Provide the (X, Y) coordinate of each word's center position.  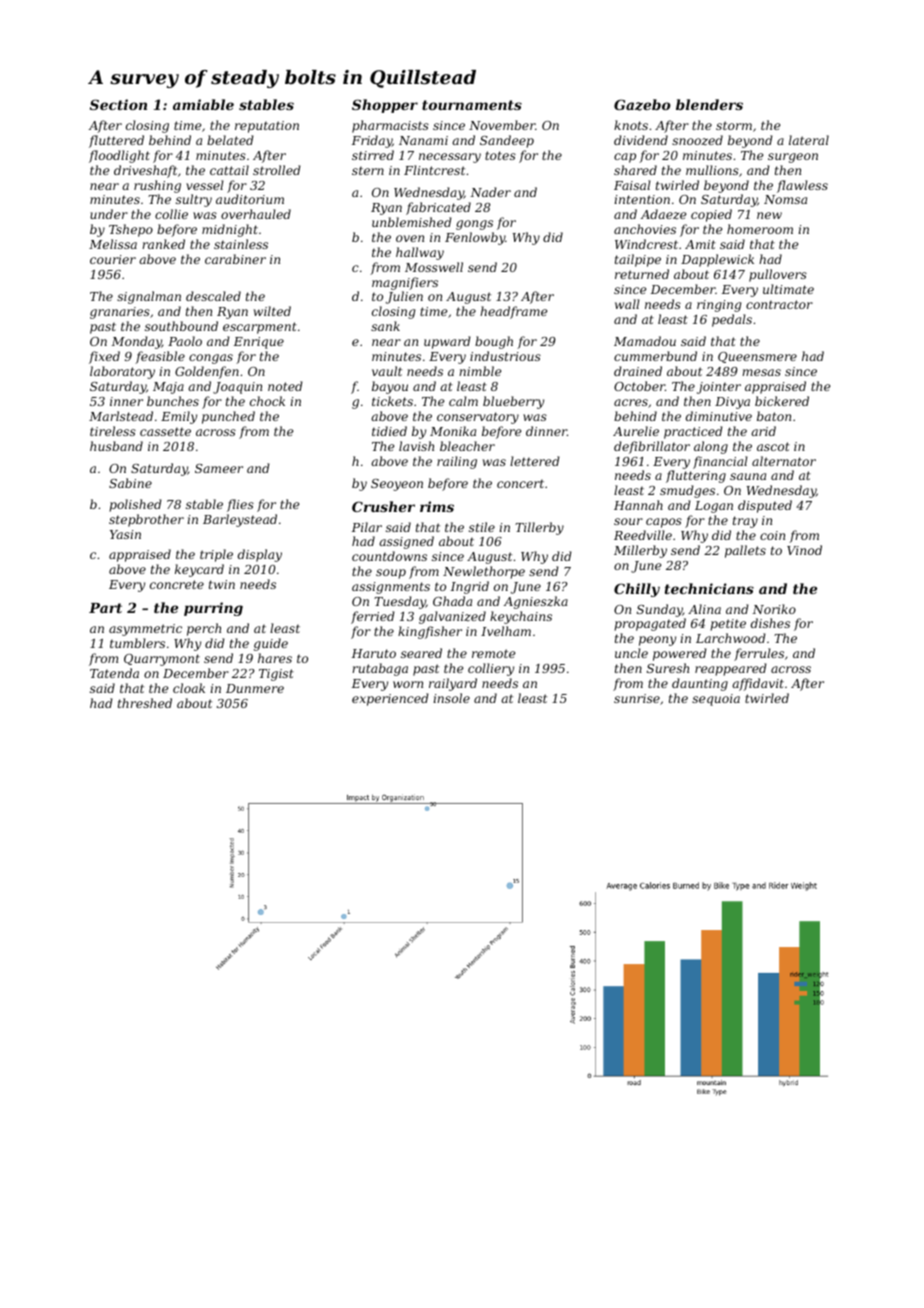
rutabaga (380, 669)
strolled (277, 170)
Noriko (774, 609)
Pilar (367, 527)
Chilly (637, 590)
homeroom (760, 229)
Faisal (632, 185)
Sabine (130, 483)
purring (213, 609)
